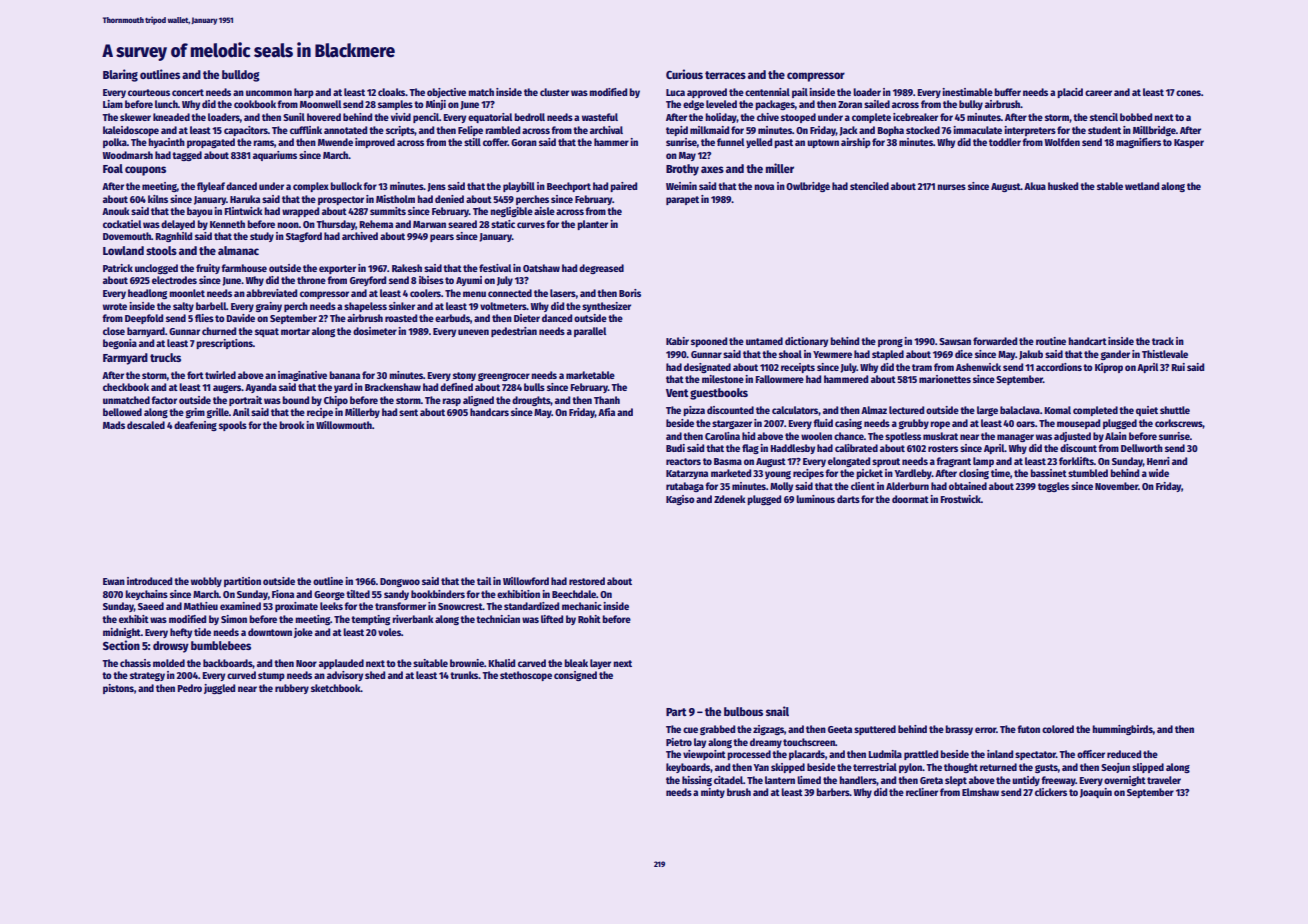 The image size is (1308, 924). What do you see at coordinates (292, 689) in the image?
I see `rubbery` at bounding box center [292, 689].
